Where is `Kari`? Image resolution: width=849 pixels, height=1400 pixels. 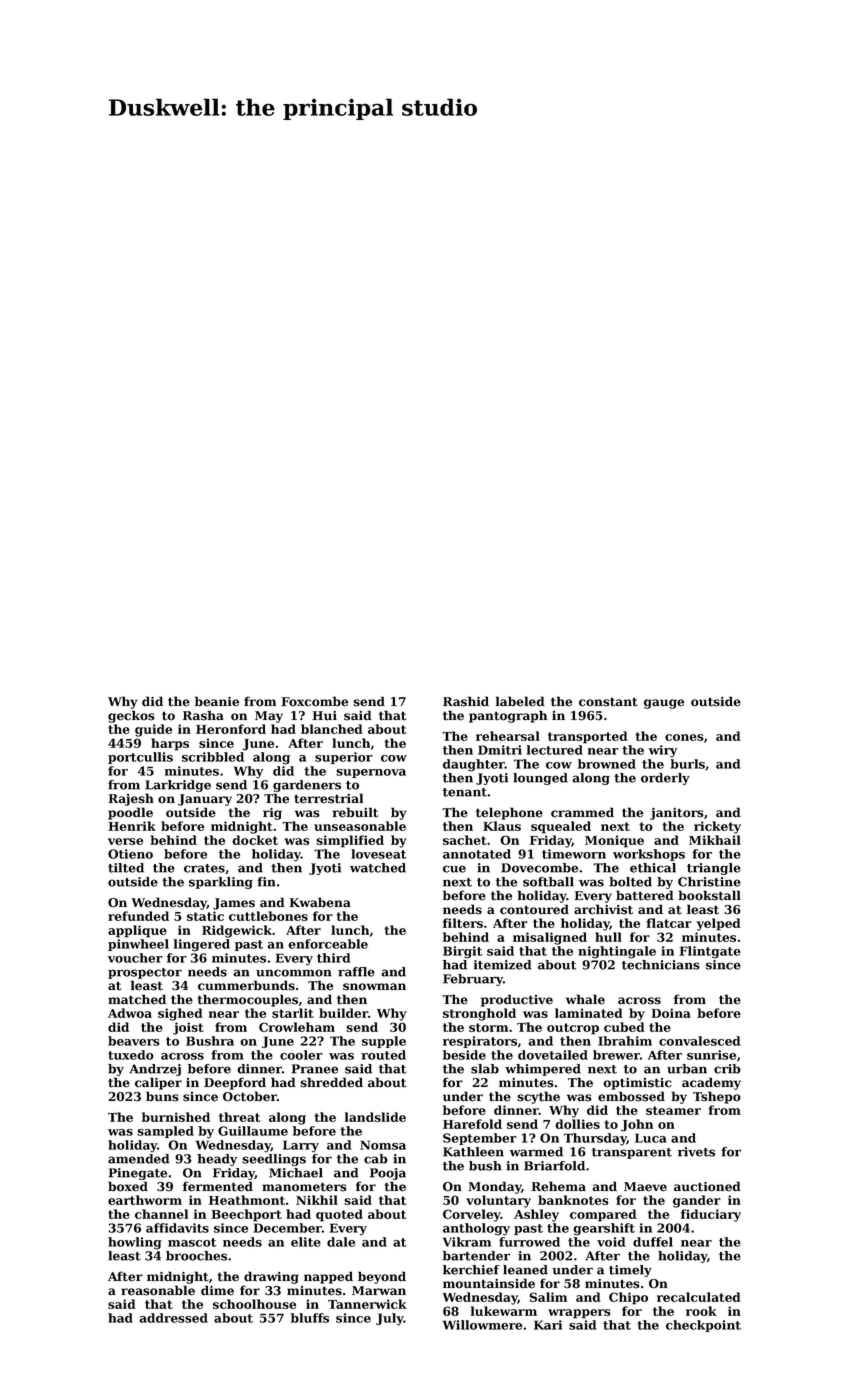 Kari is located at coordinates (548, 1325).
